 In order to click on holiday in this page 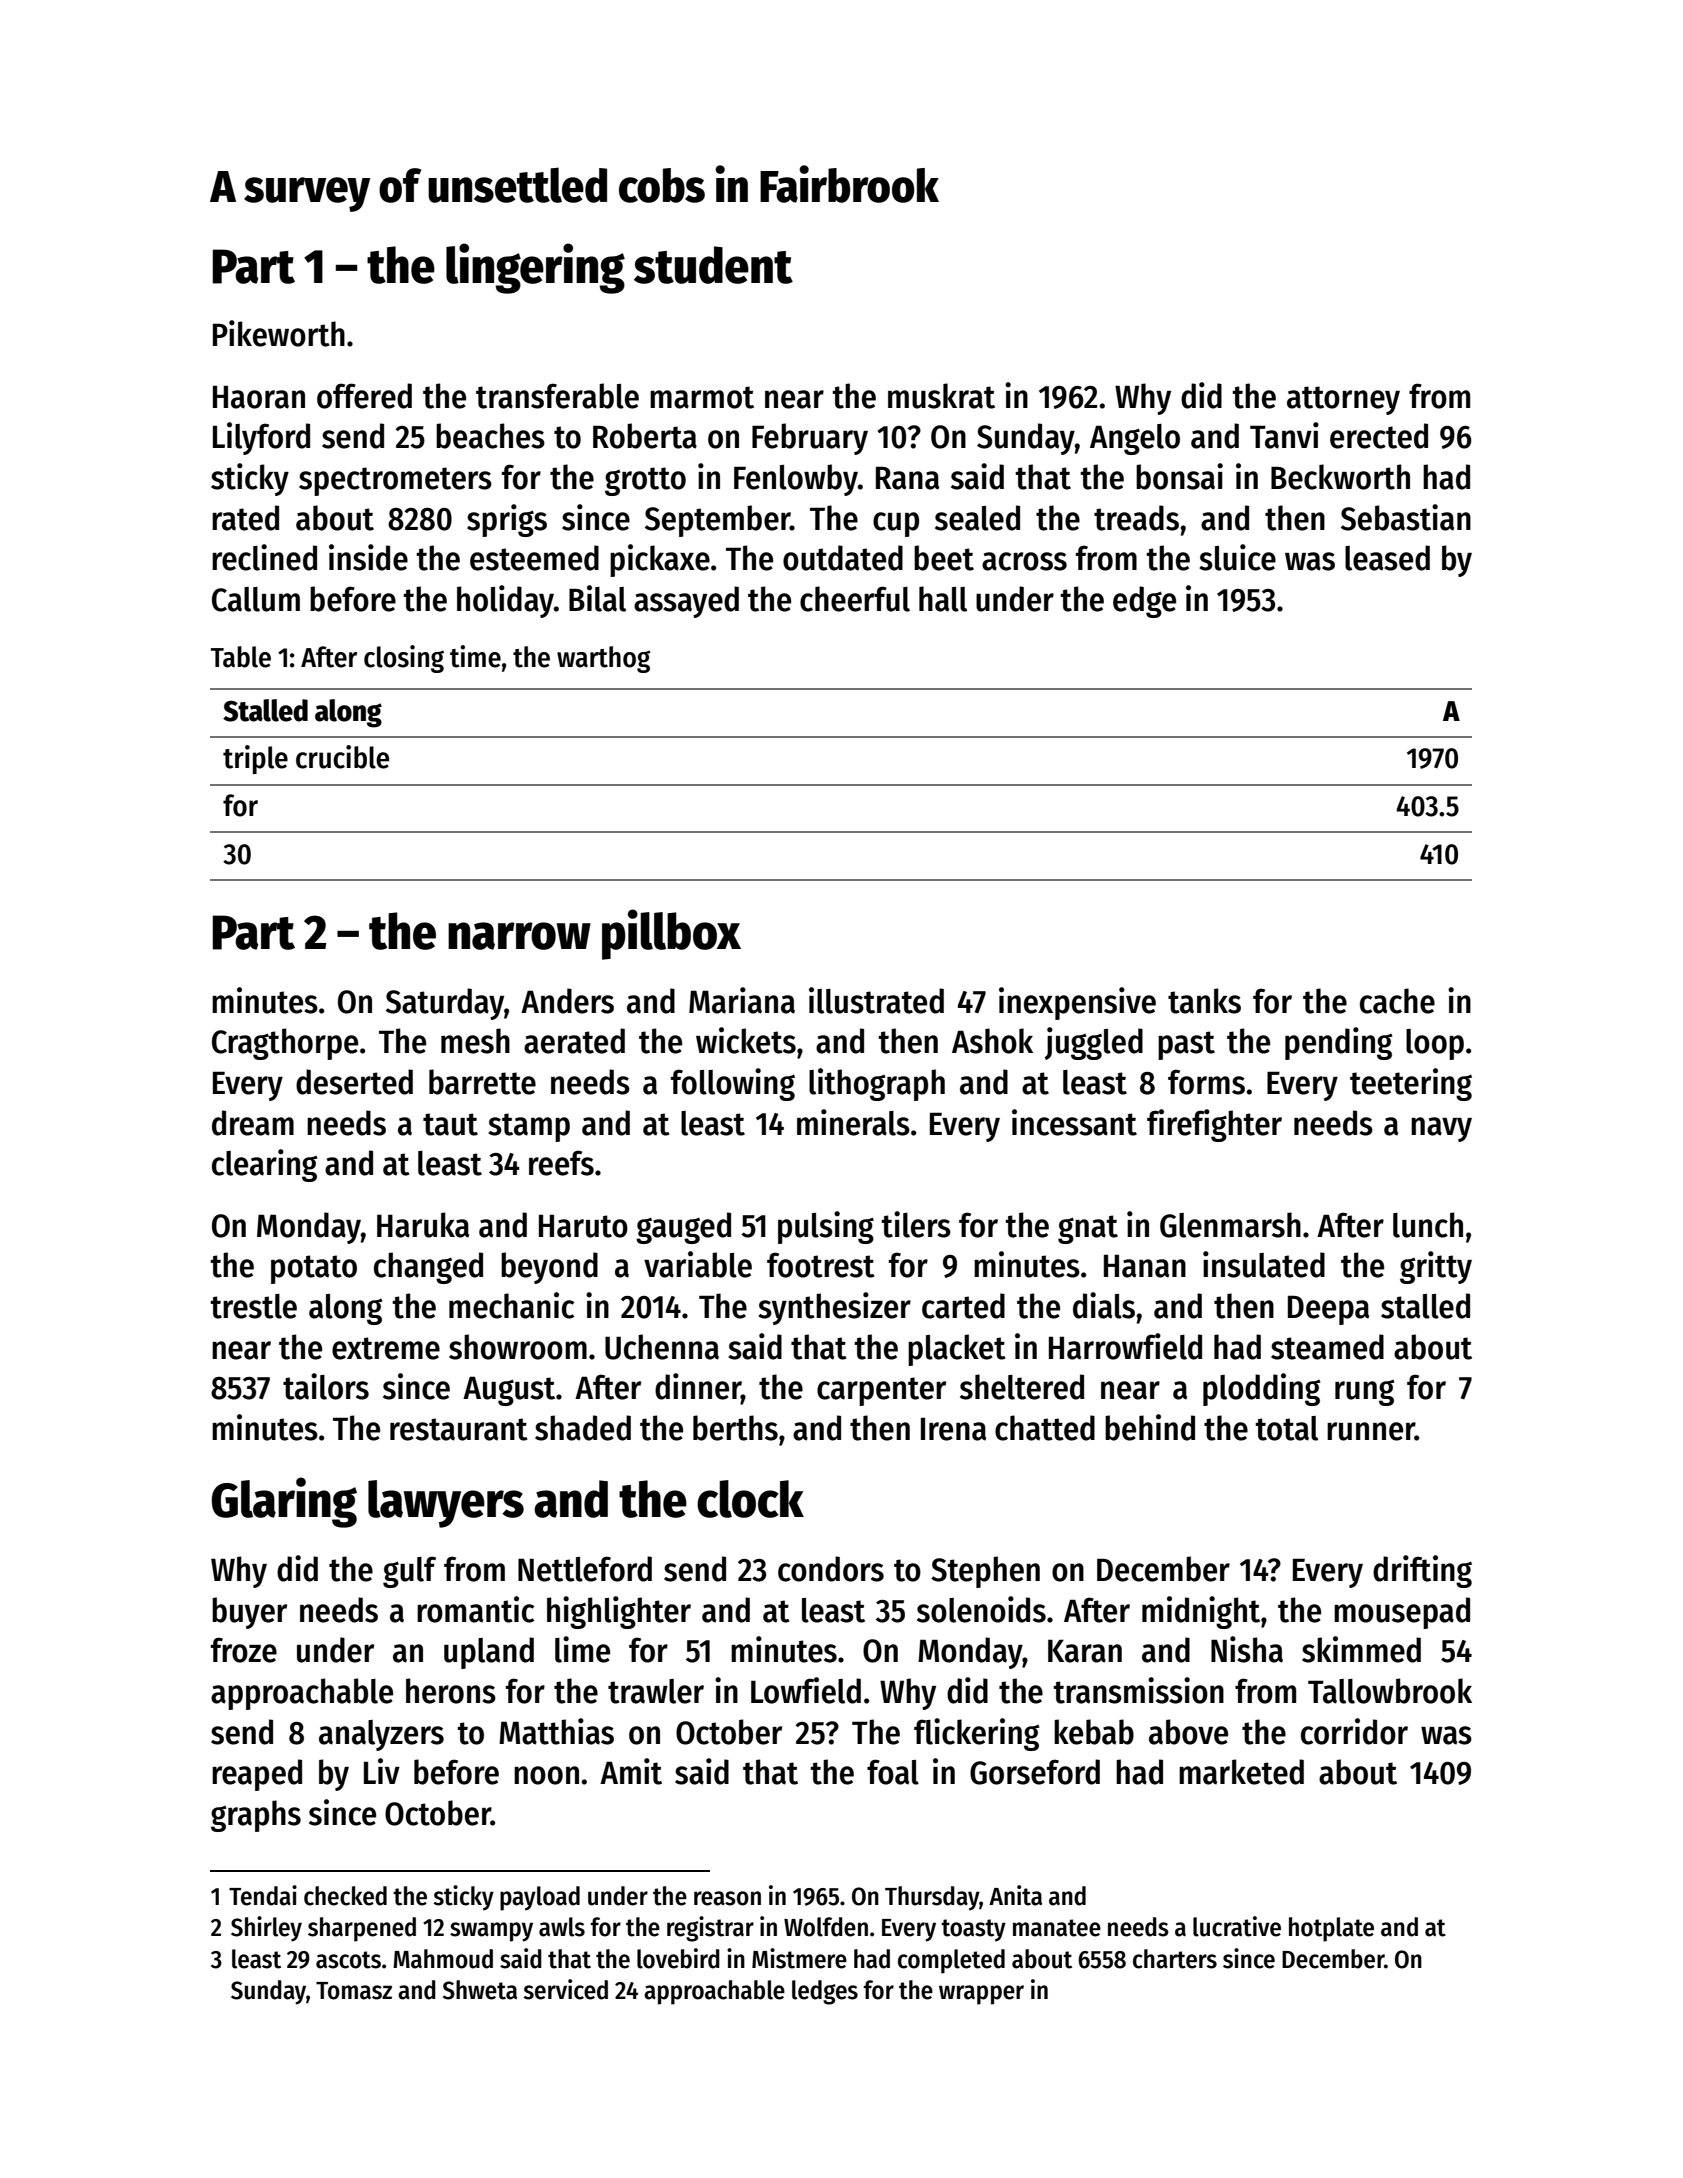, I will do `click(505, 601)`.
